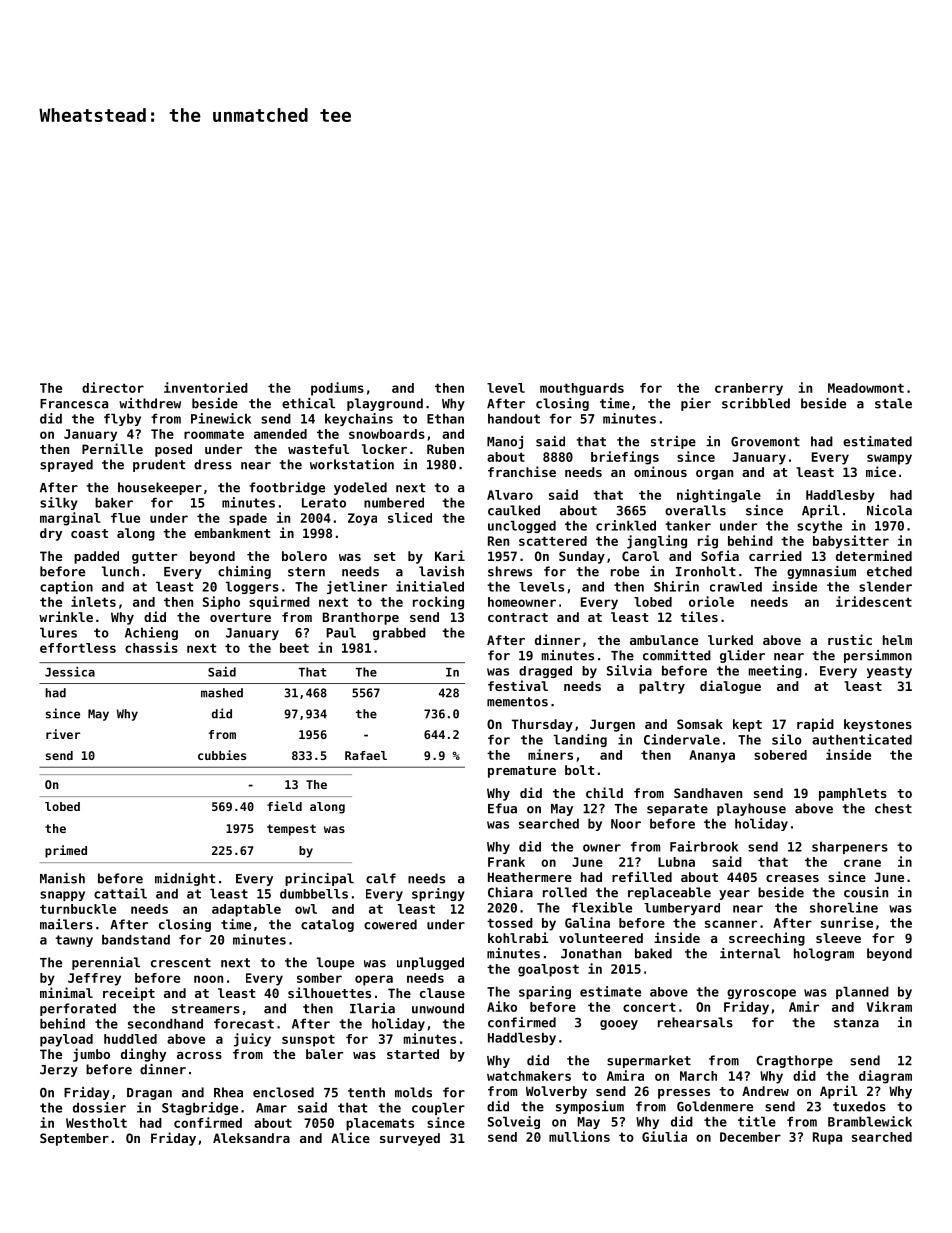 This screenshot has width=952, height=1233. I want to click on tenth, so click(366, 1092).
